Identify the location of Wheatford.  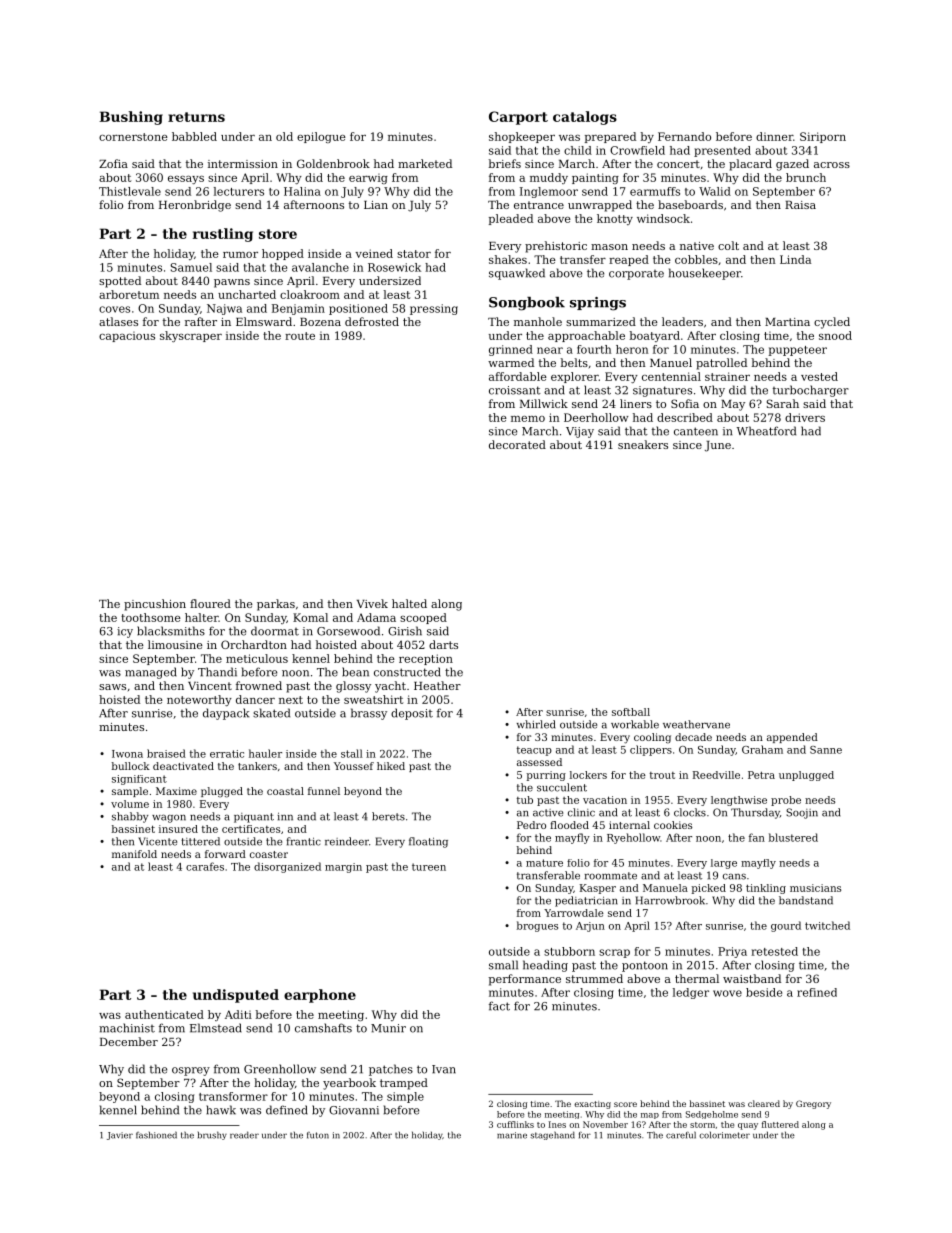
(766, 431).
